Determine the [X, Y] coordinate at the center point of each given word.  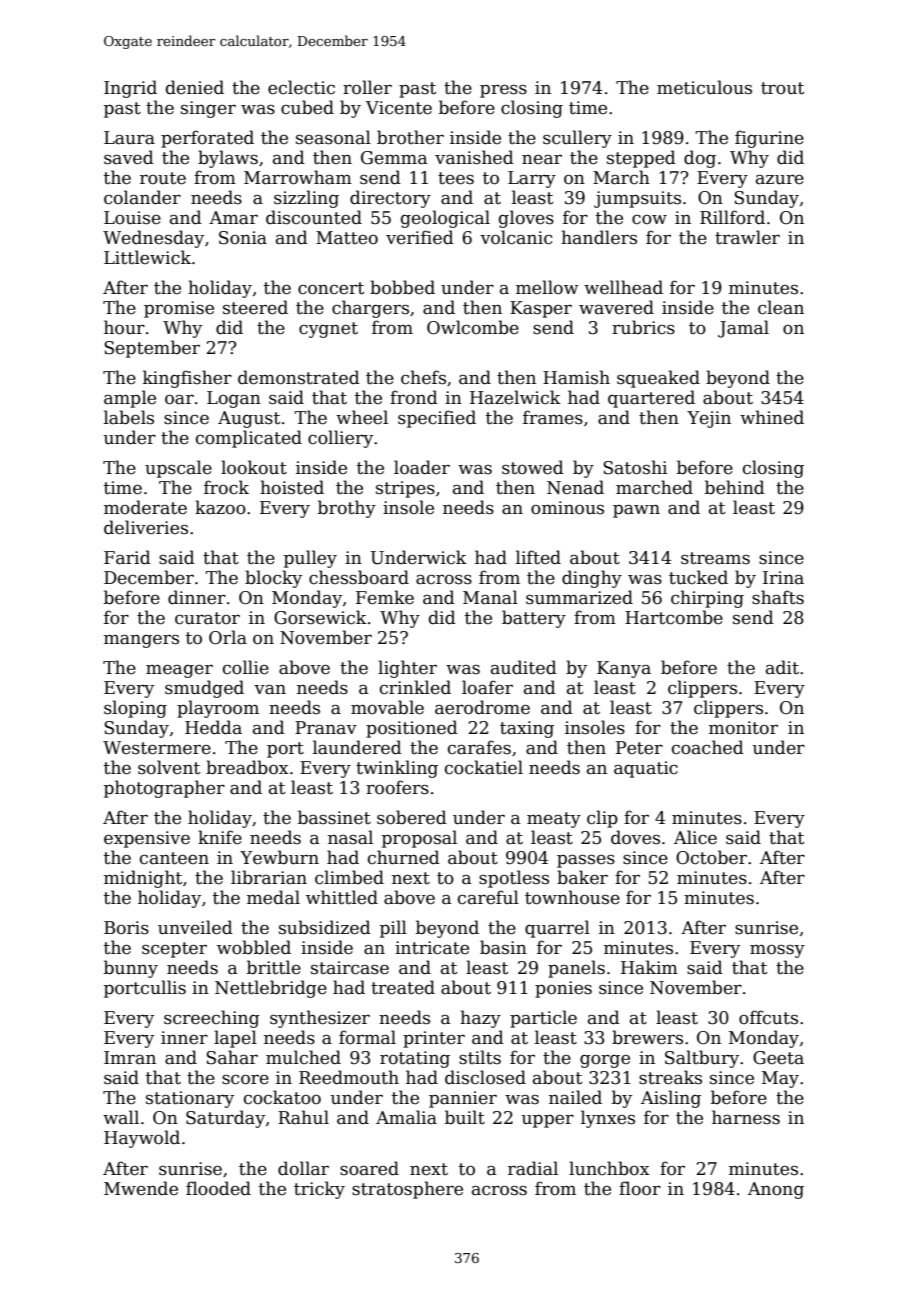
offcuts [768, 1017]
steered [255, 307]
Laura [129, 138]
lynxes [608, 1119]
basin [503, 947]
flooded [218, 1188]
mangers [141, 641]
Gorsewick [320, 617]
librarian [269, 877]
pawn [636, 511]
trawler [747, 237]
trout [782, 88]
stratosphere [407, 1190]
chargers [370, 309]
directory [390, 199]
